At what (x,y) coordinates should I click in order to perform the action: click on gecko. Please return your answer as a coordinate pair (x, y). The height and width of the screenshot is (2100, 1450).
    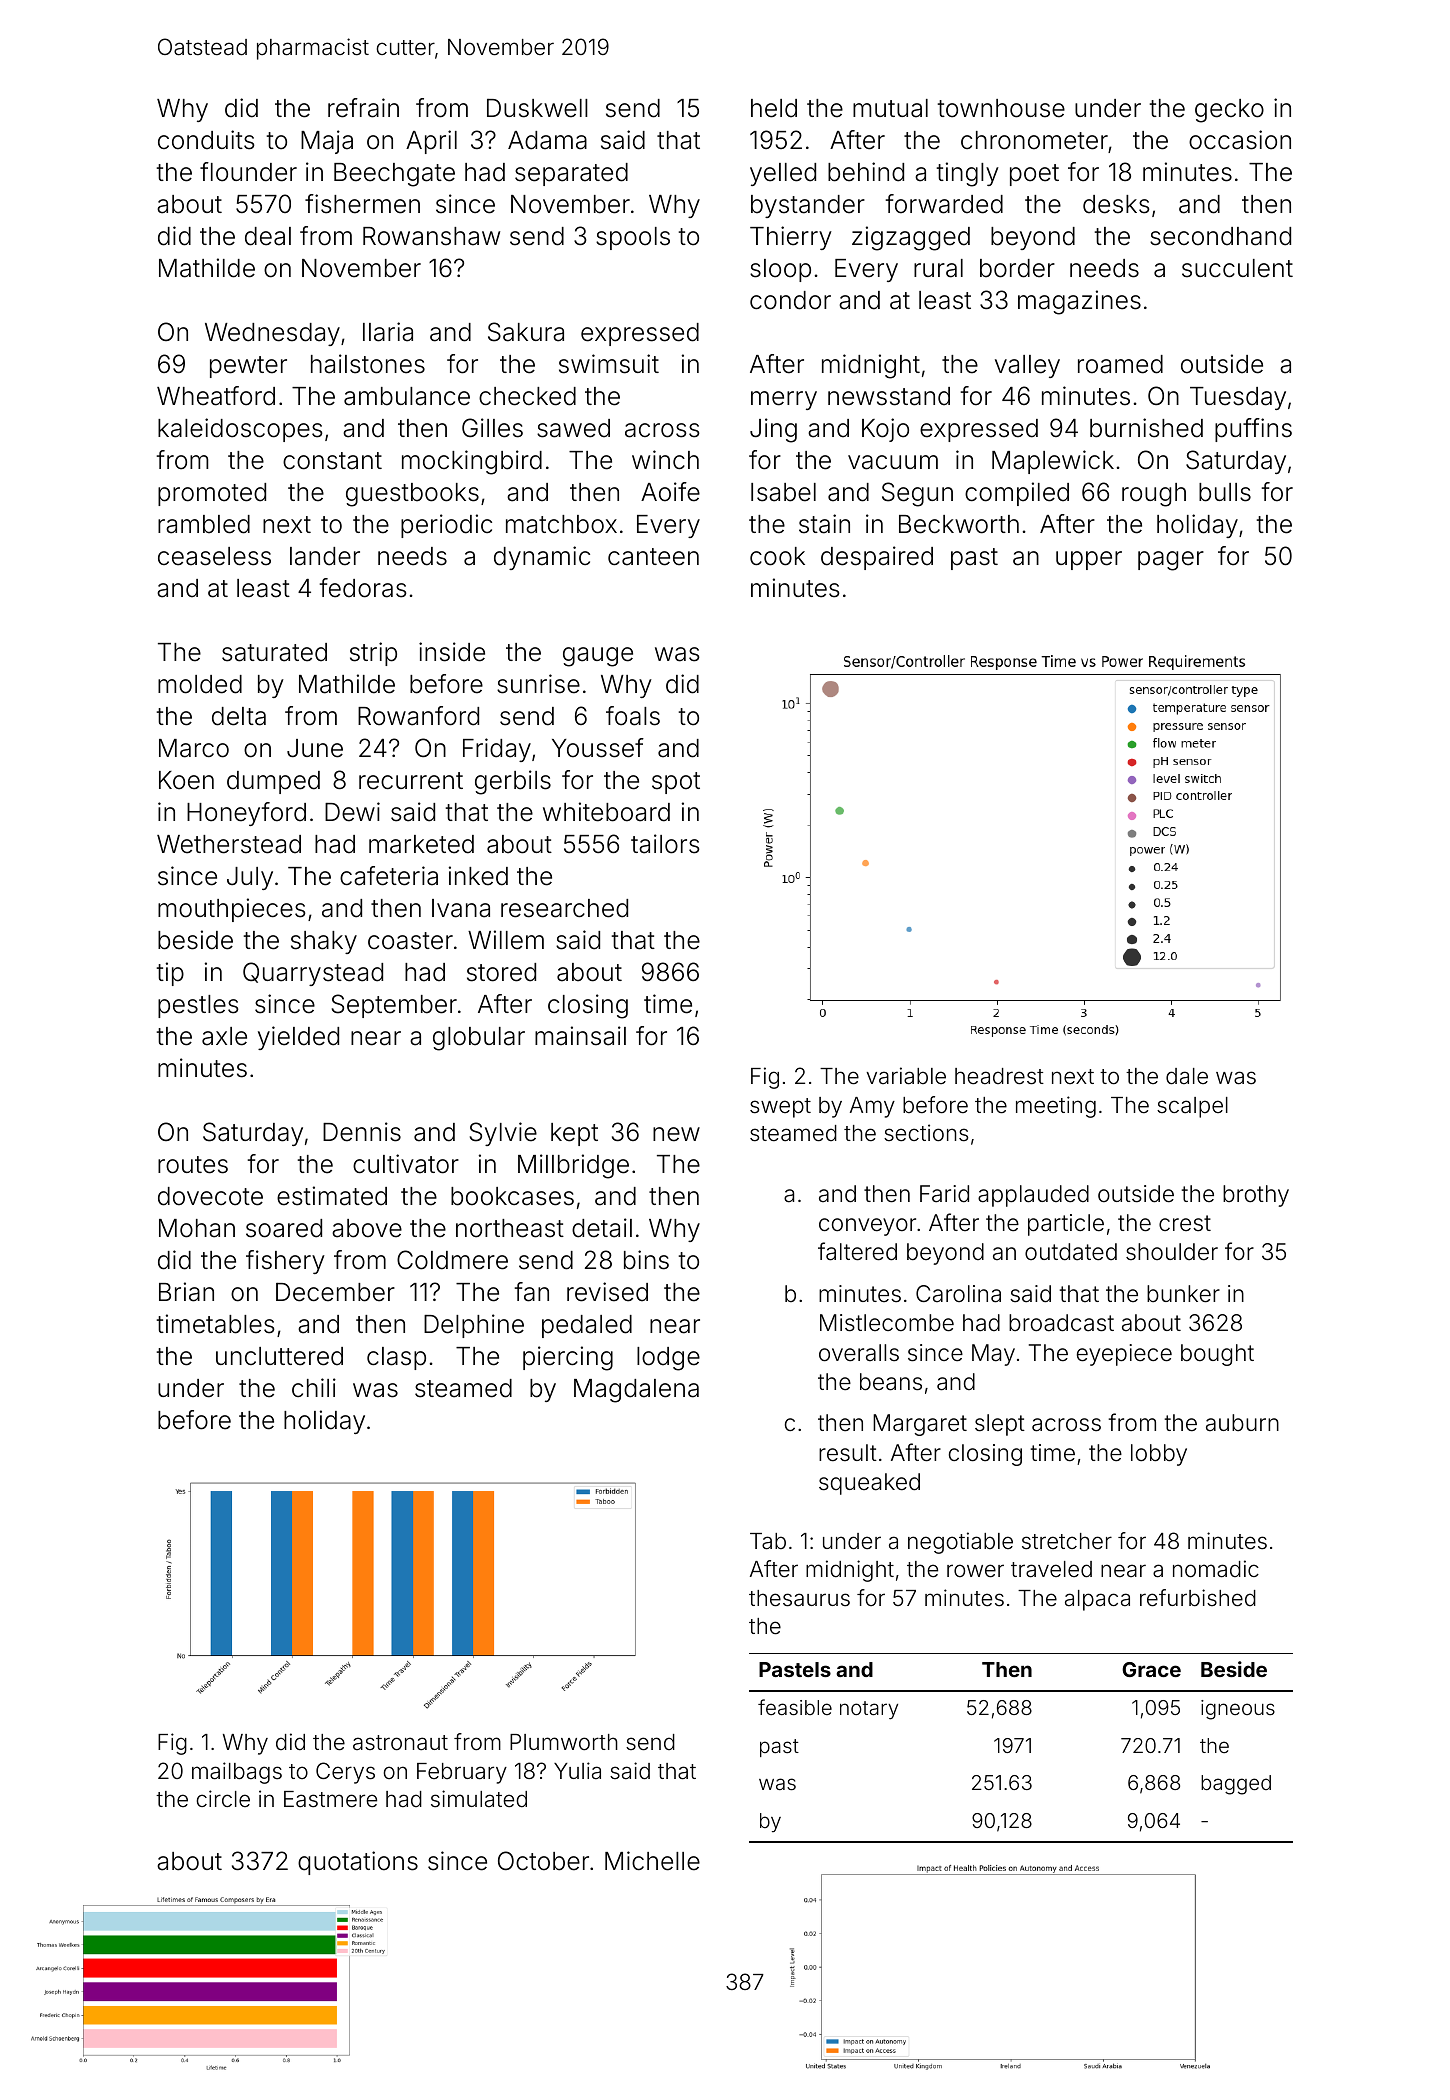
    Looking at the image, I should click on (1229, 111).
